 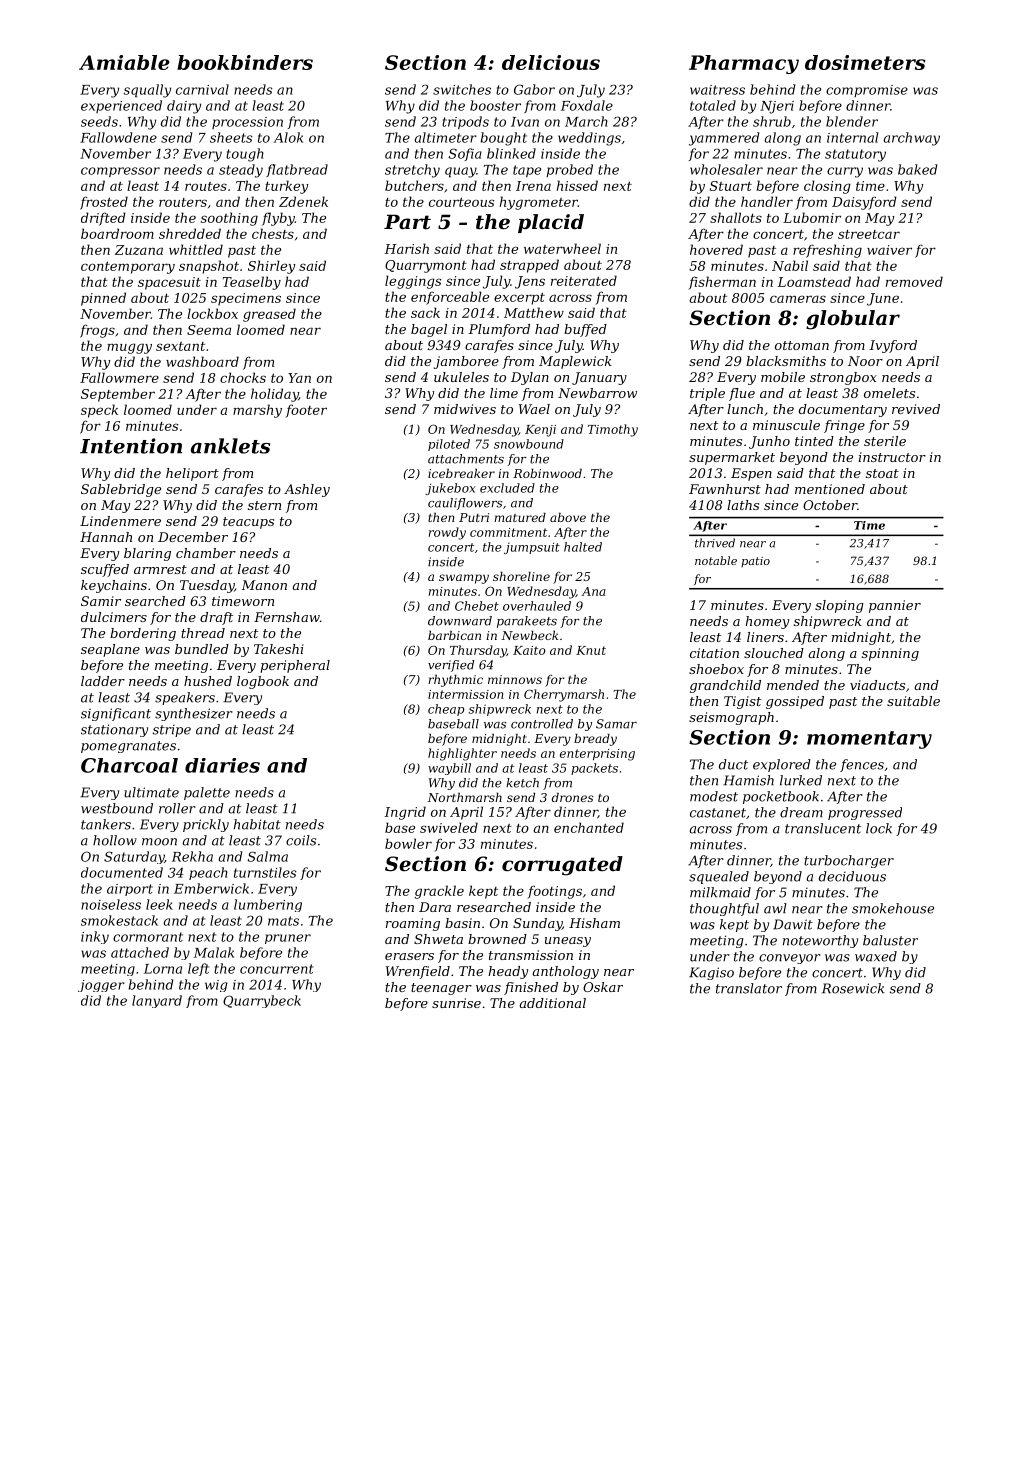 I want to click on globular, so click(x=853, y=320).
